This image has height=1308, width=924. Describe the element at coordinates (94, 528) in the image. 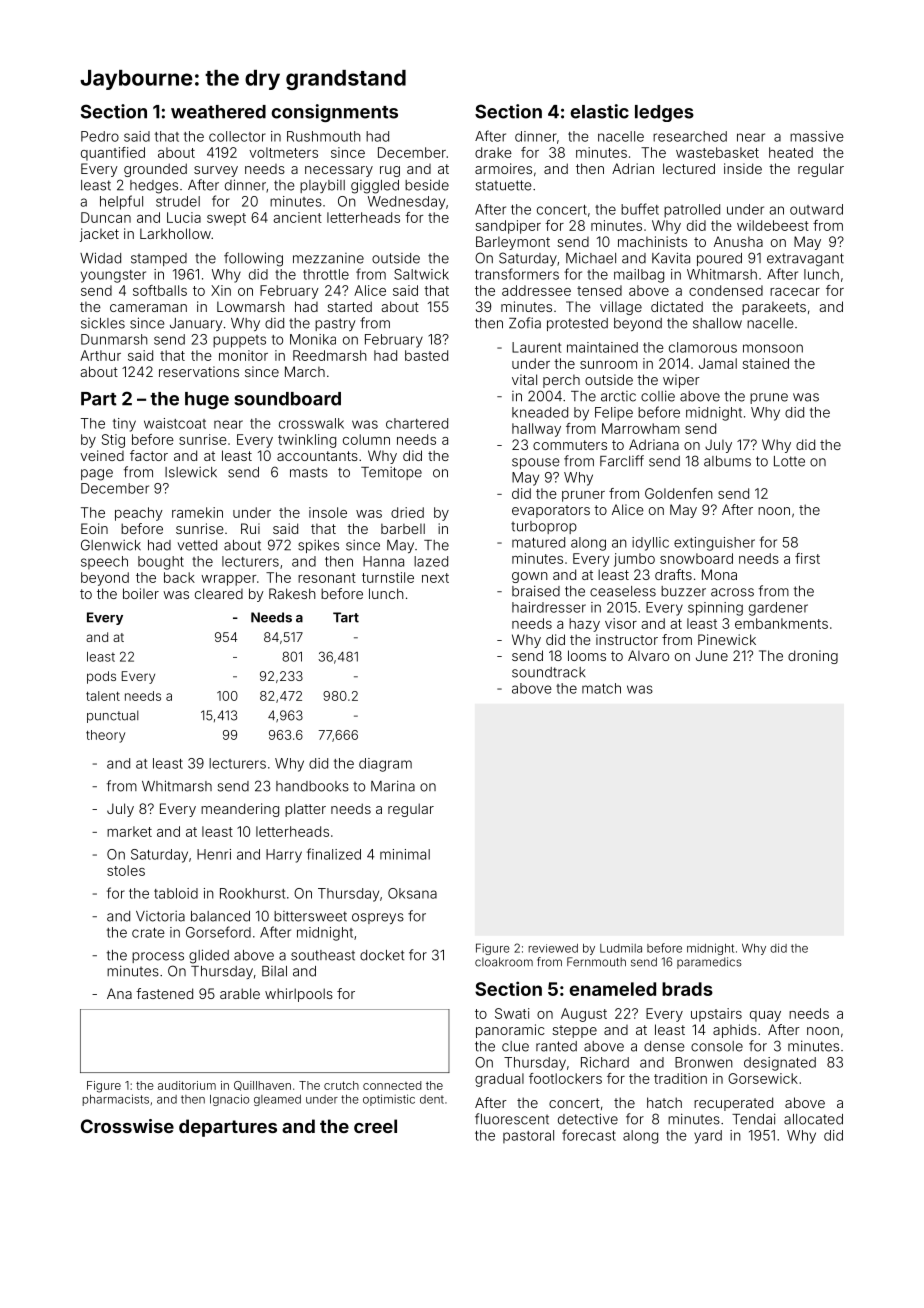

I see `Eoin` at that location.
